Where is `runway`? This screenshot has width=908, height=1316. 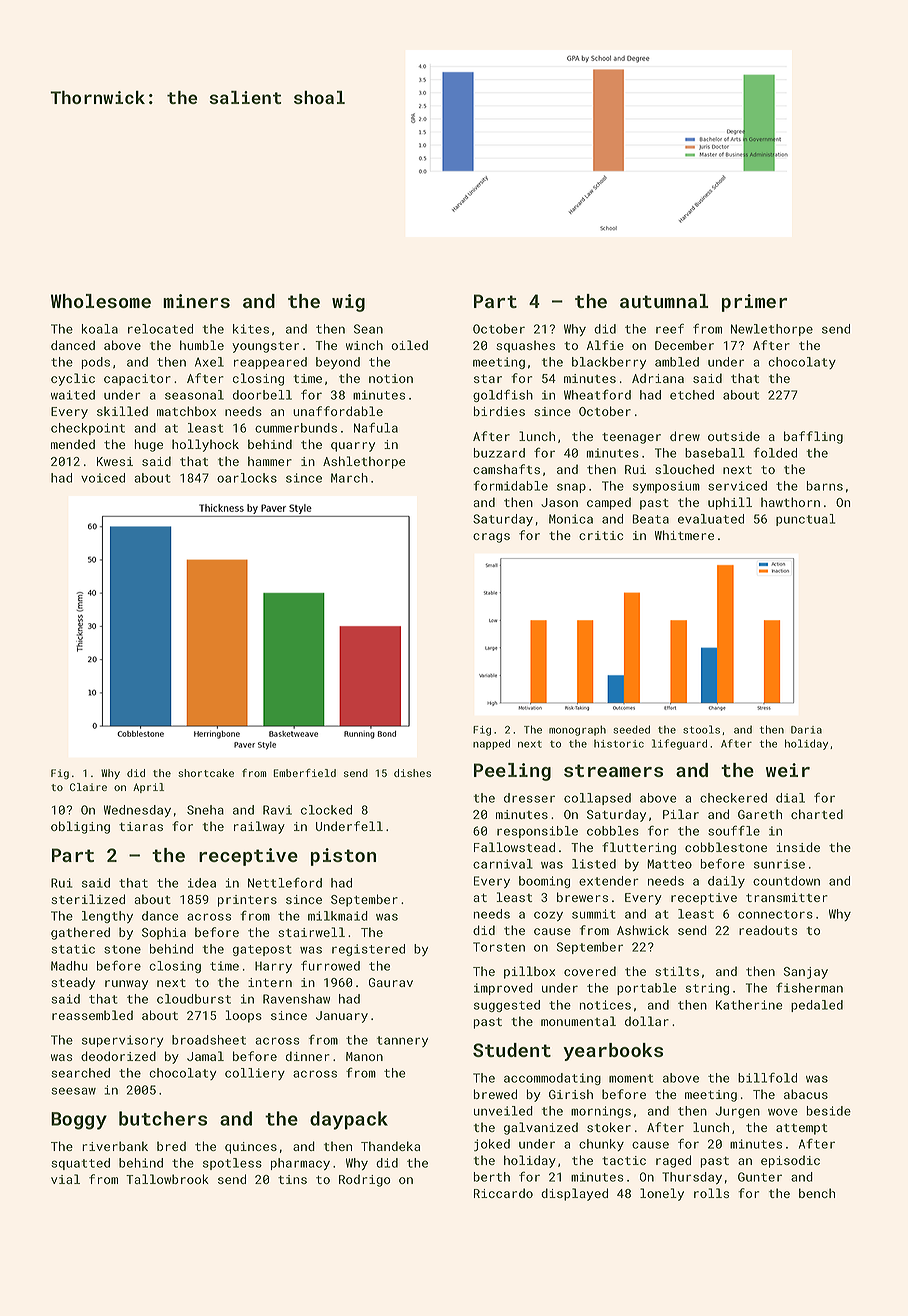
runway is located at coordinates (126, 985).
